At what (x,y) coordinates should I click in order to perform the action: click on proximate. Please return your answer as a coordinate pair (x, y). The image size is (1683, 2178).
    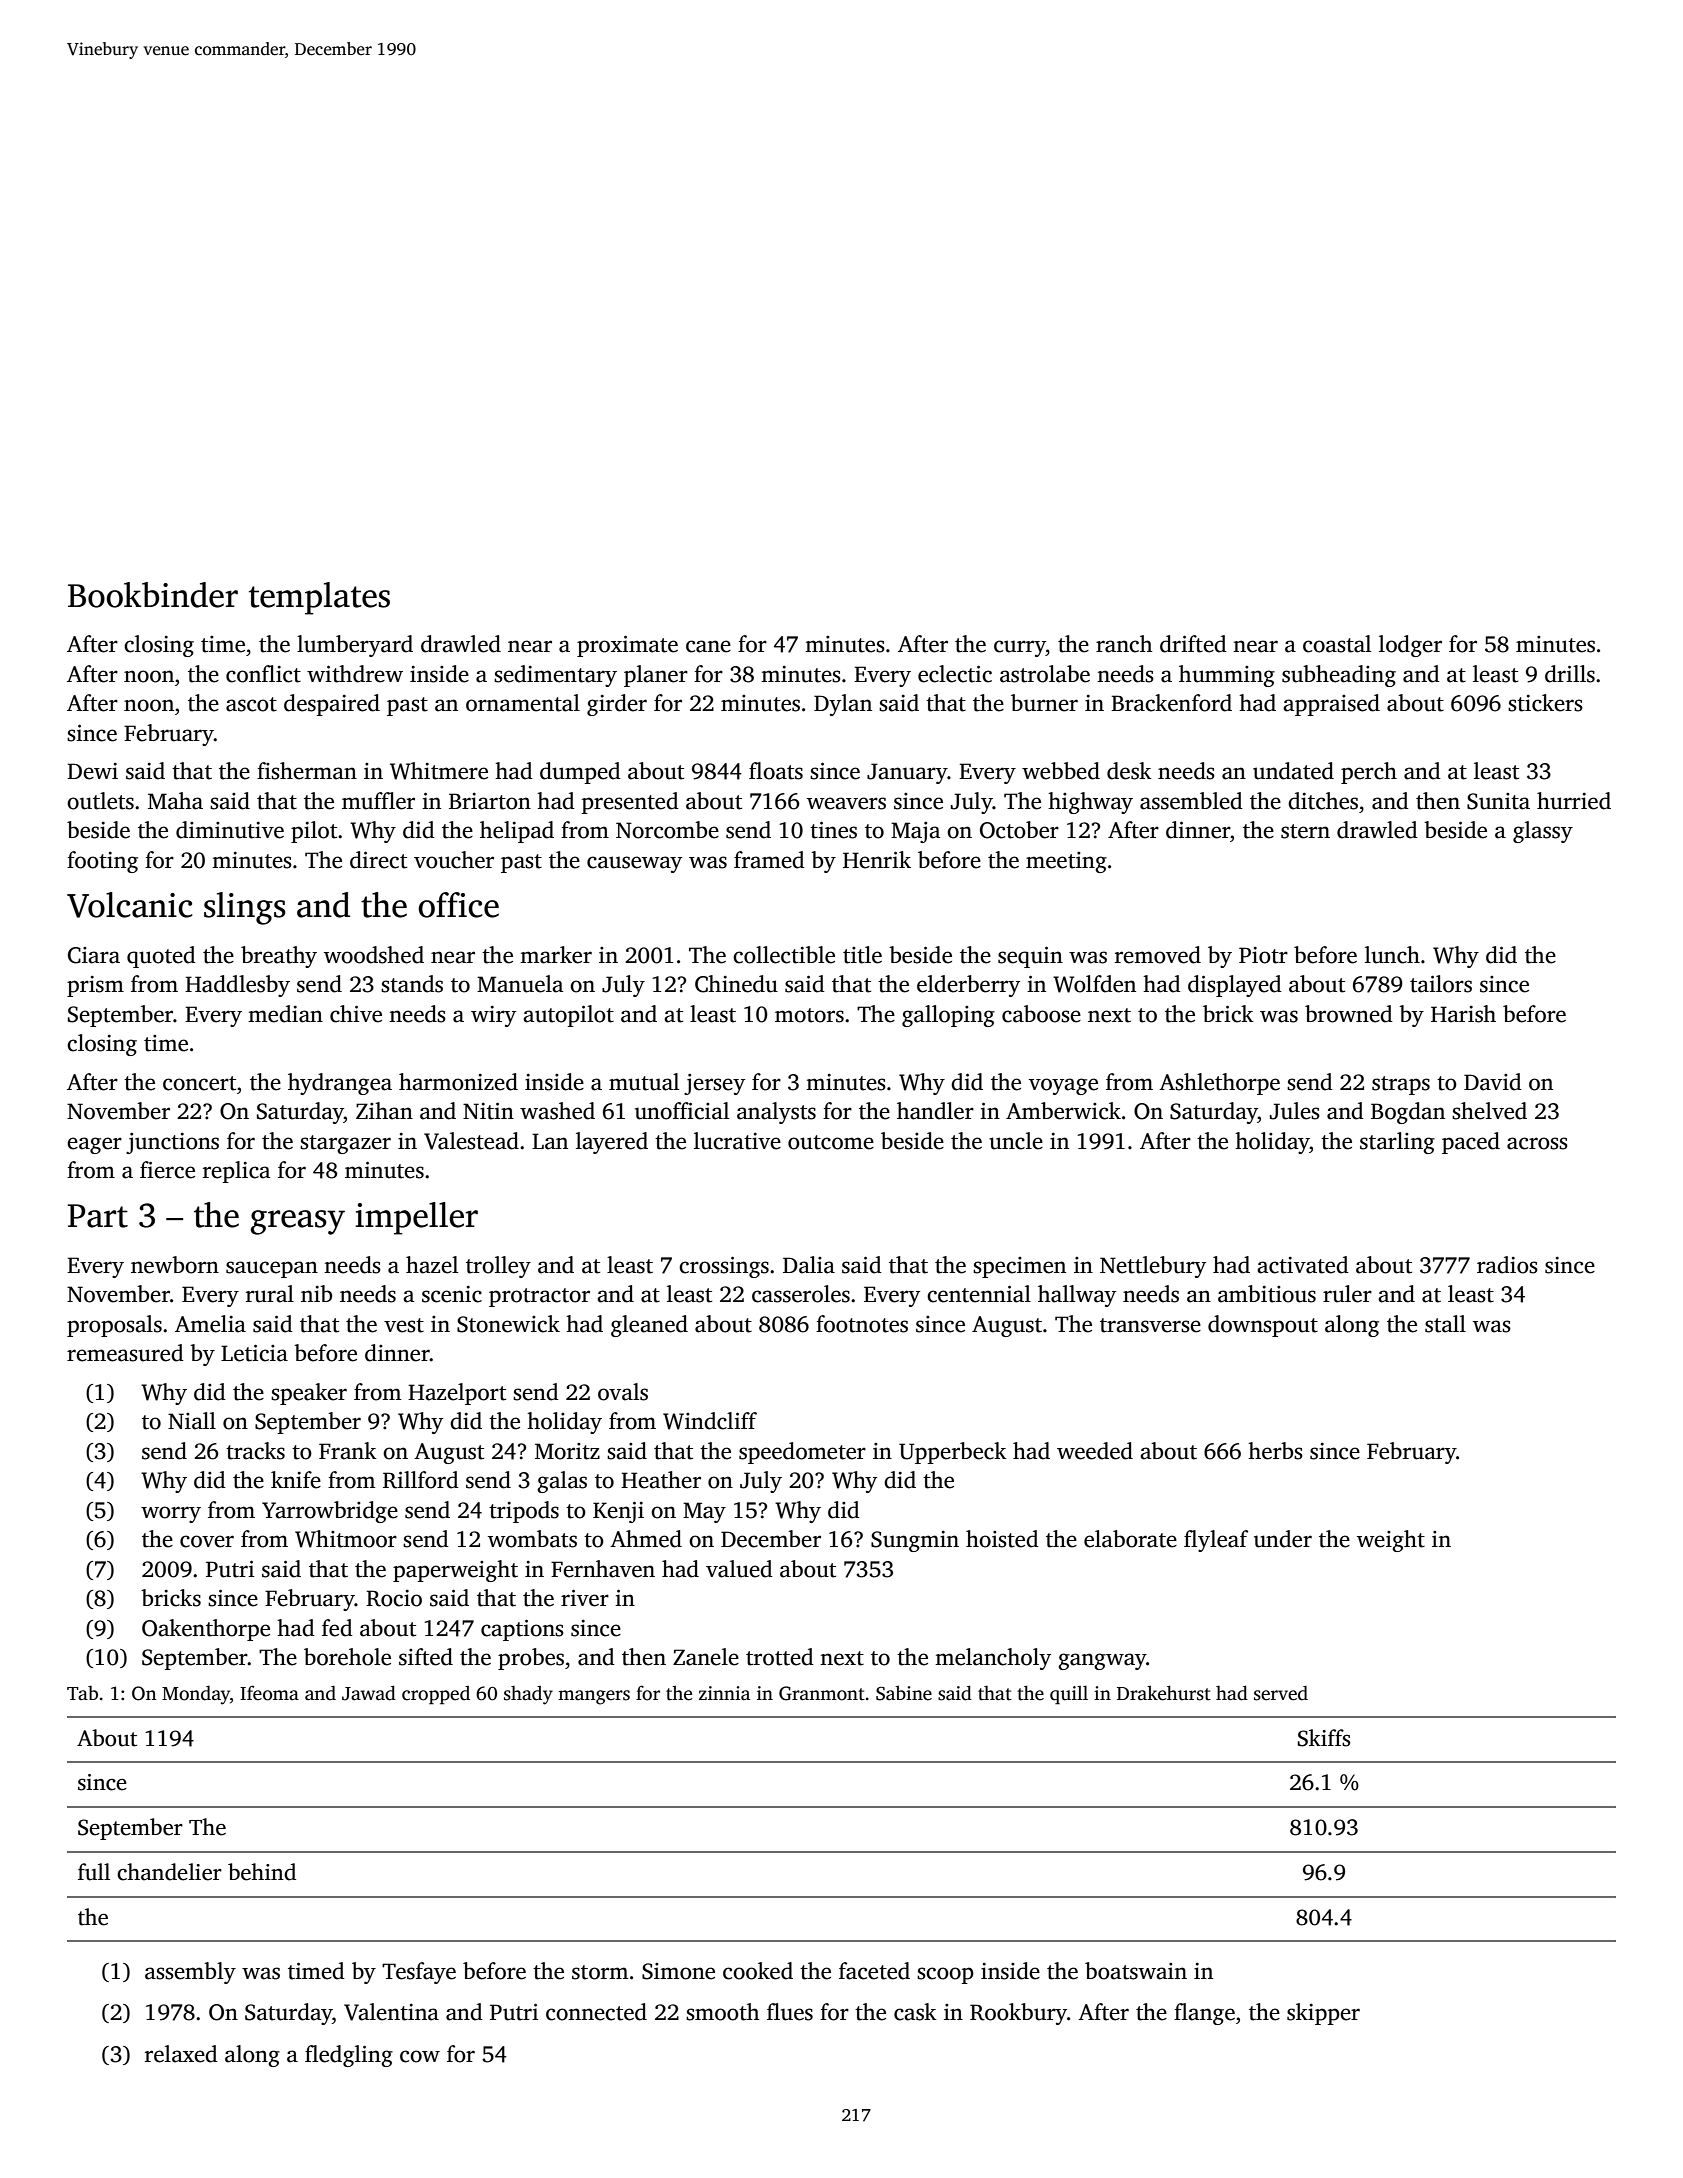
    Looking at the image, I should click on (627, 646).
